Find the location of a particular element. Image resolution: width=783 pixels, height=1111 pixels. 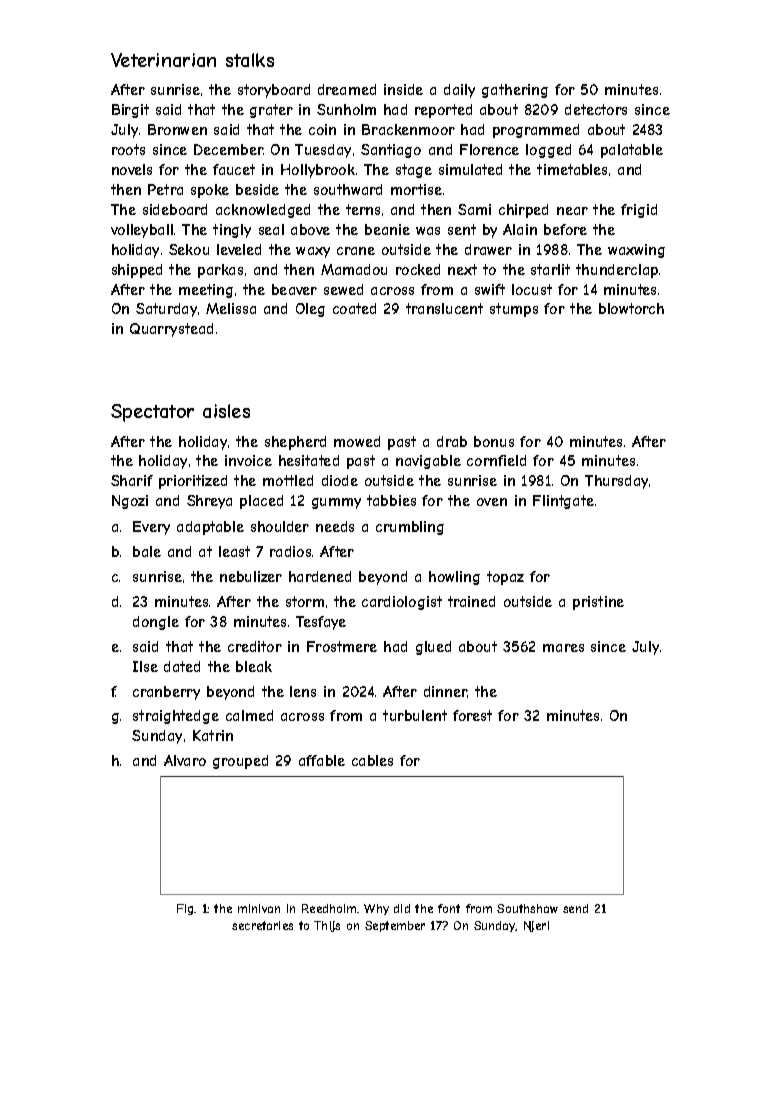

pristine is located at coordinates (598, 603).
